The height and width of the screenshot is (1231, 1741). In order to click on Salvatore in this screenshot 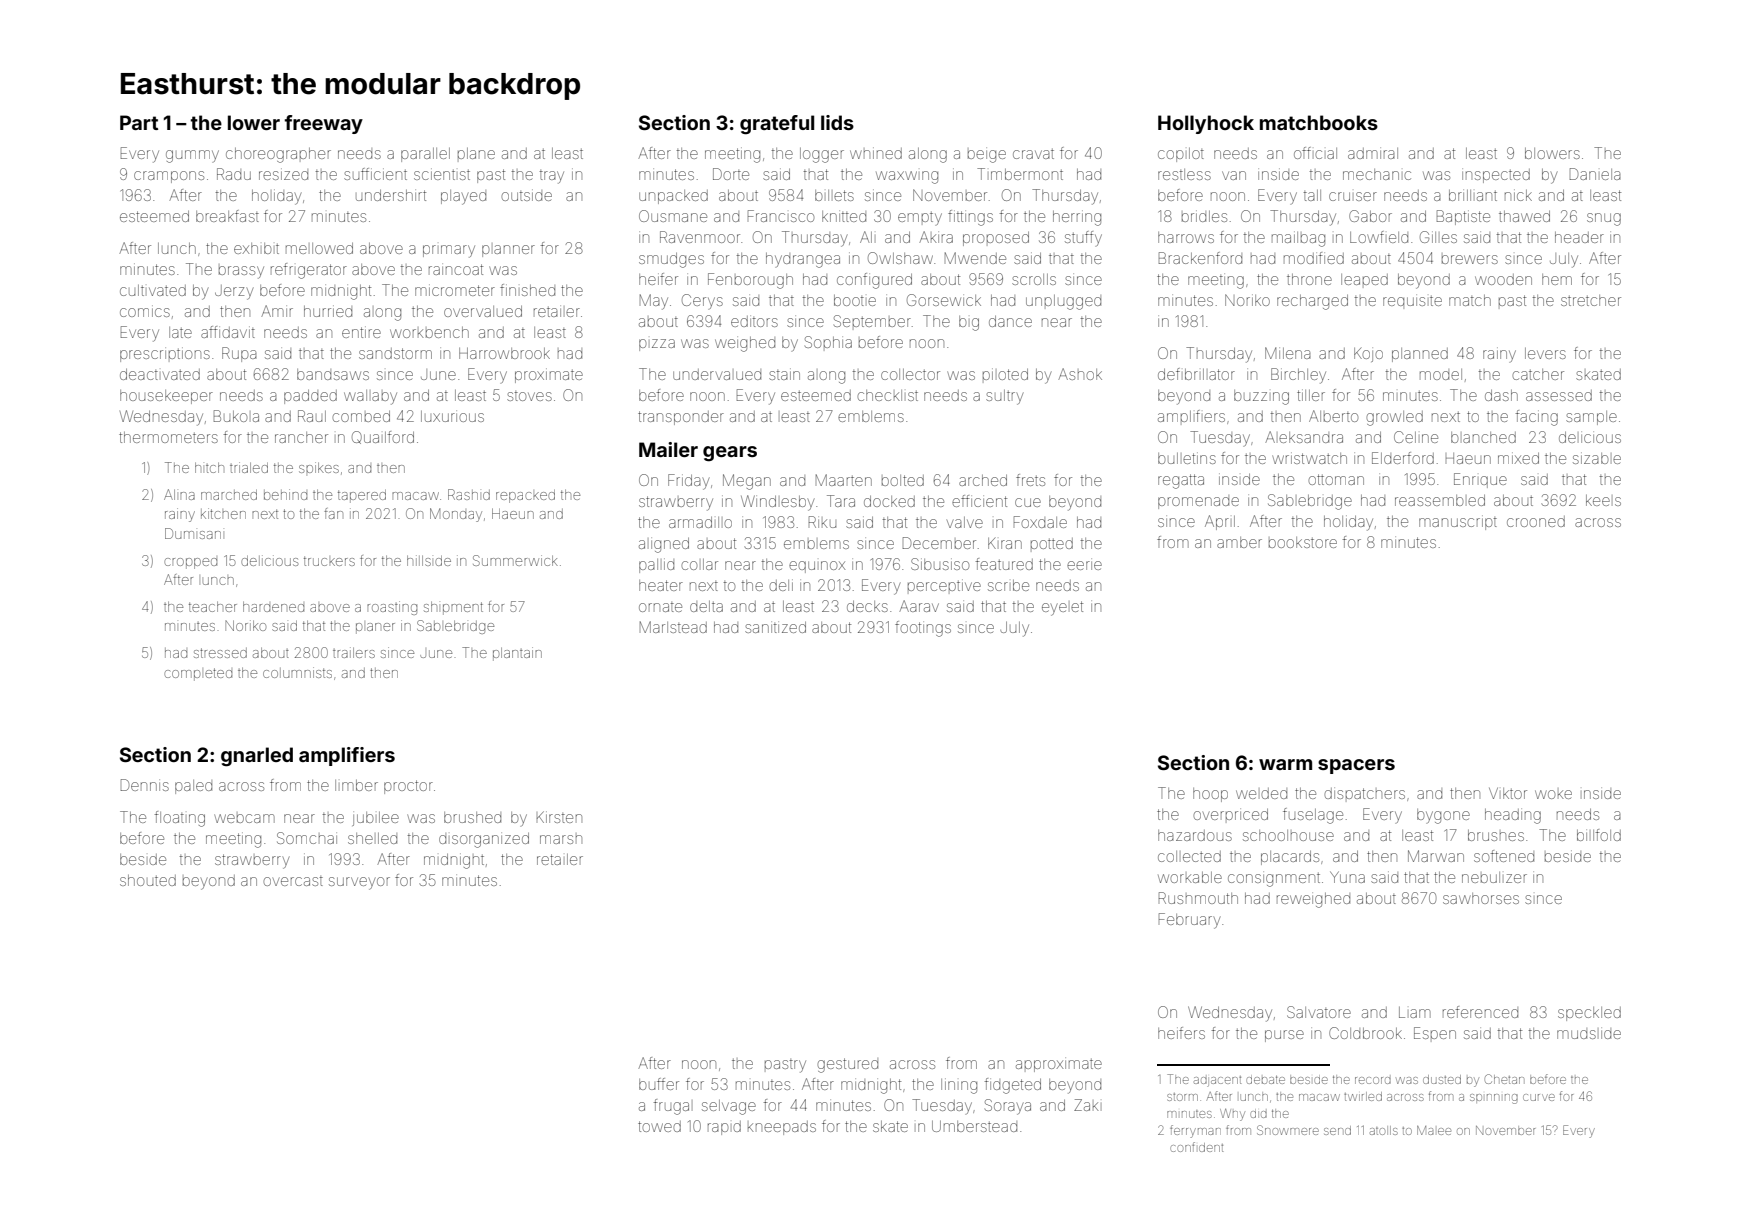, I will do `click(1319, 1012)`.
